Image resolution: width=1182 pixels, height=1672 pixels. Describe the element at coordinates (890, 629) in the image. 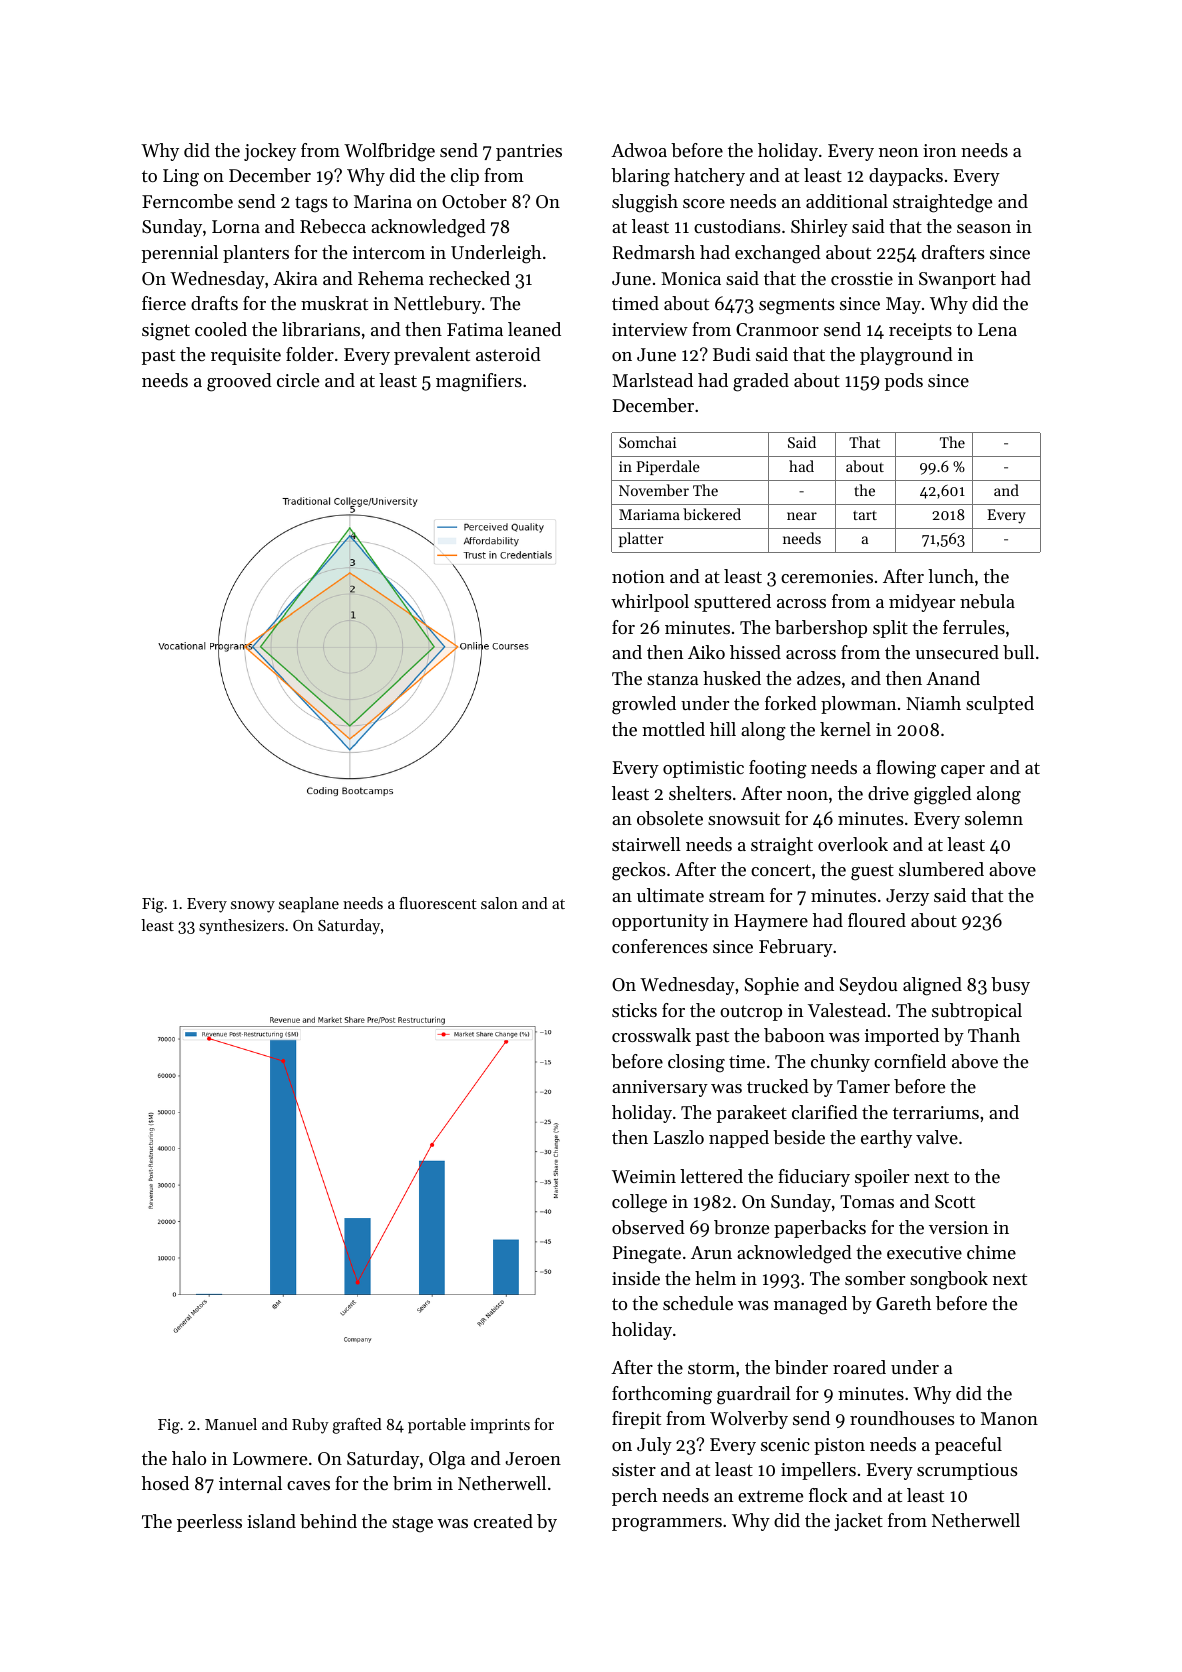

I see `split` at that location.
